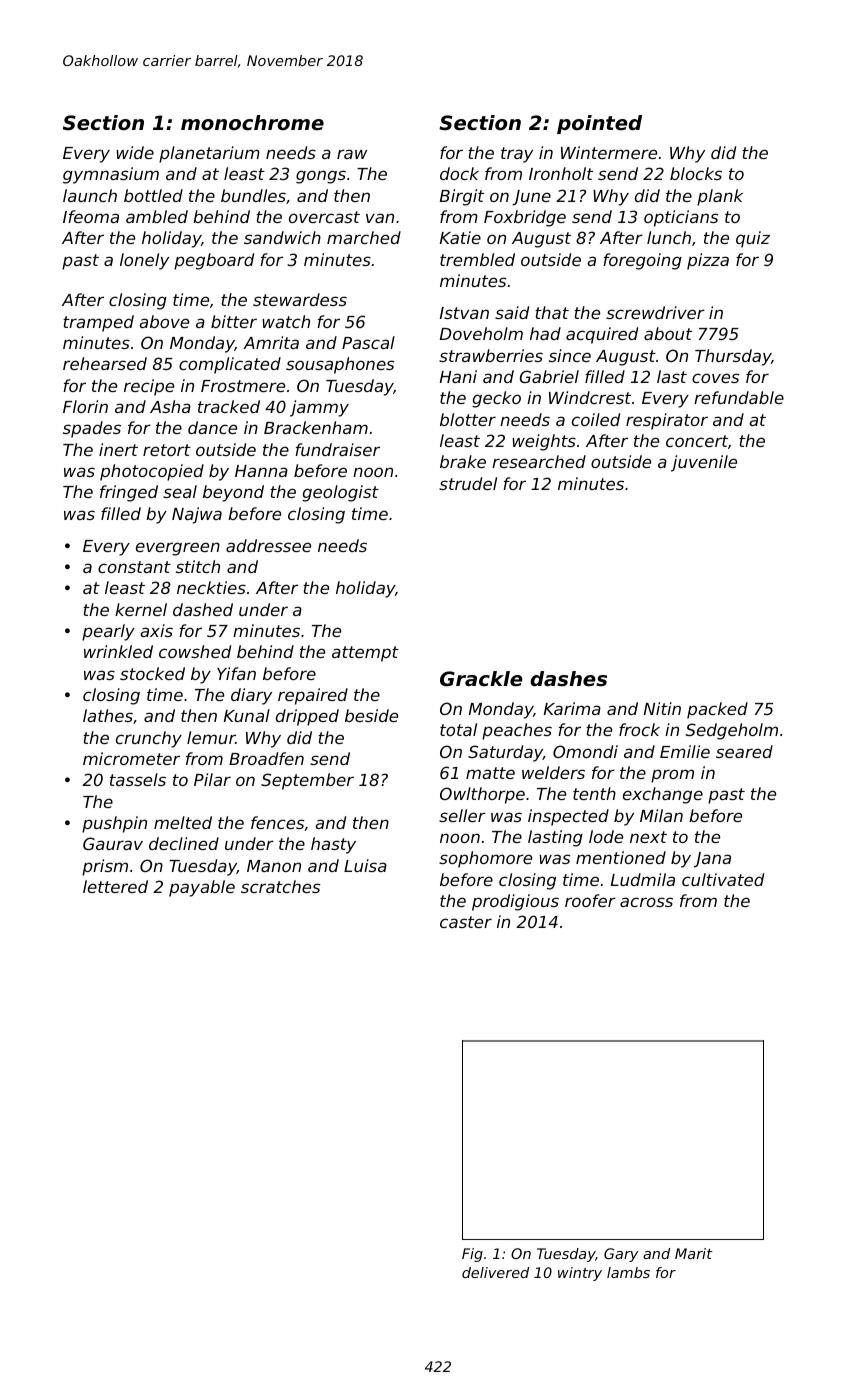 The height and width of the screenshot is (1400, 849). Describe the element at coordinates (568, 679) in the screenshot. I see `dashes` at that location.
